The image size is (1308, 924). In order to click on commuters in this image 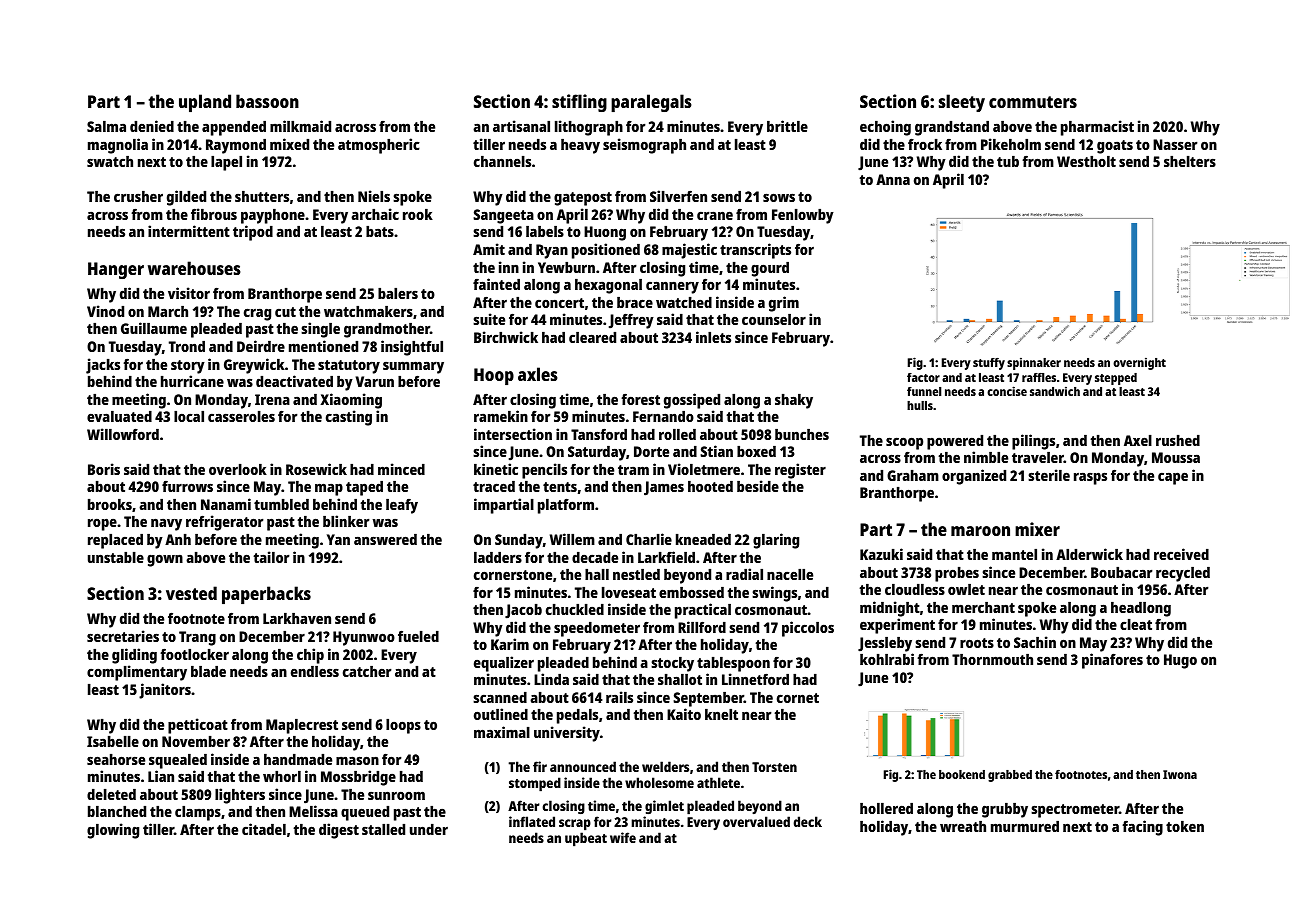, I will do `click(1033, 102)`.
